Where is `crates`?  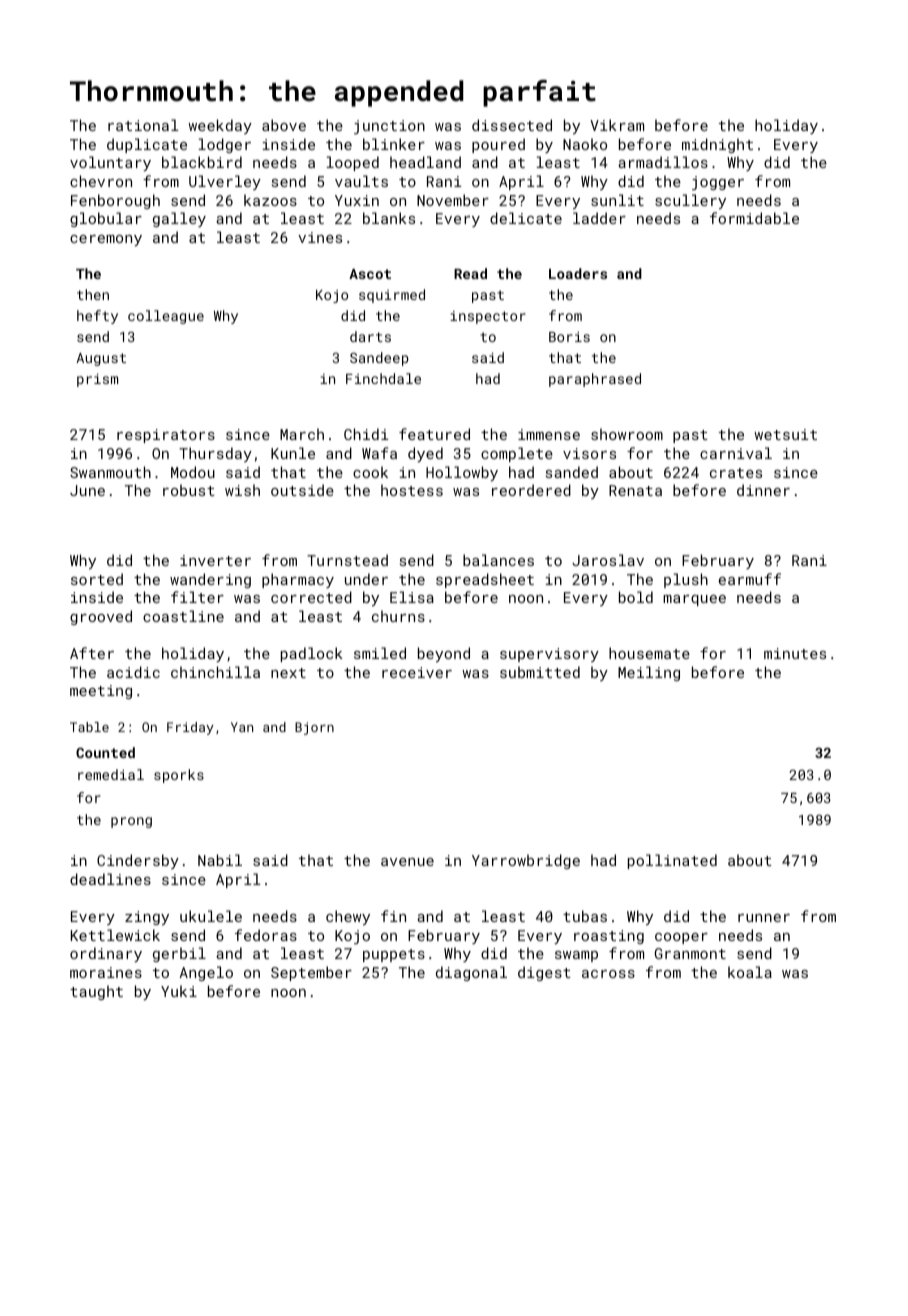 crates is located at coordinates (736, 473).
